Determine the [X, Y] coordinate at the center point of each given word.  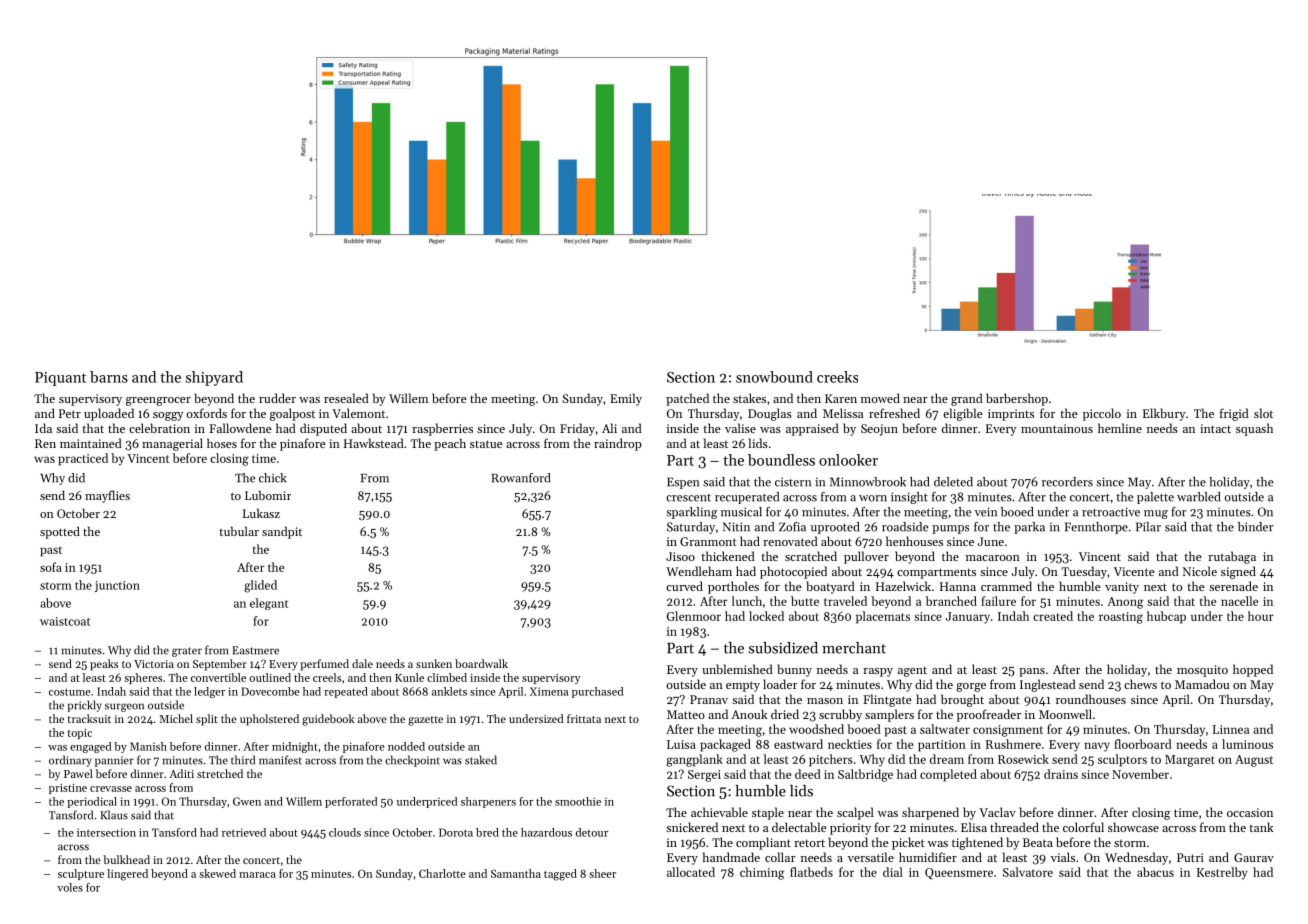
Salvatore [1028, 872]
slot [1263, 413]
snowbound [774, 377]
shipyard [214, 378]
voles [70, 887]
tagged [560, 875]
